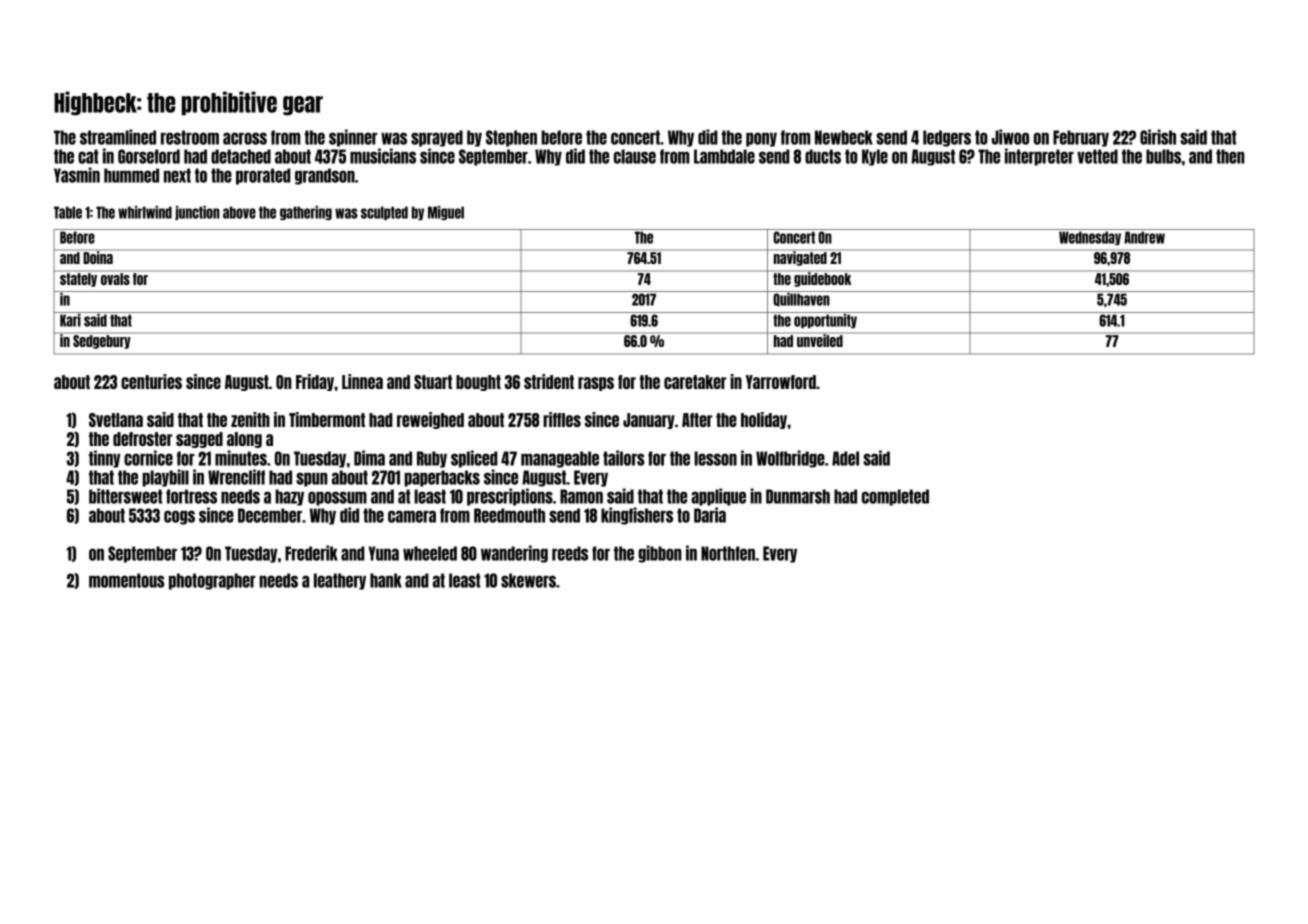  Describe the element at coordinates (761, 139) in the screenshot. I see `pony` at that location.
